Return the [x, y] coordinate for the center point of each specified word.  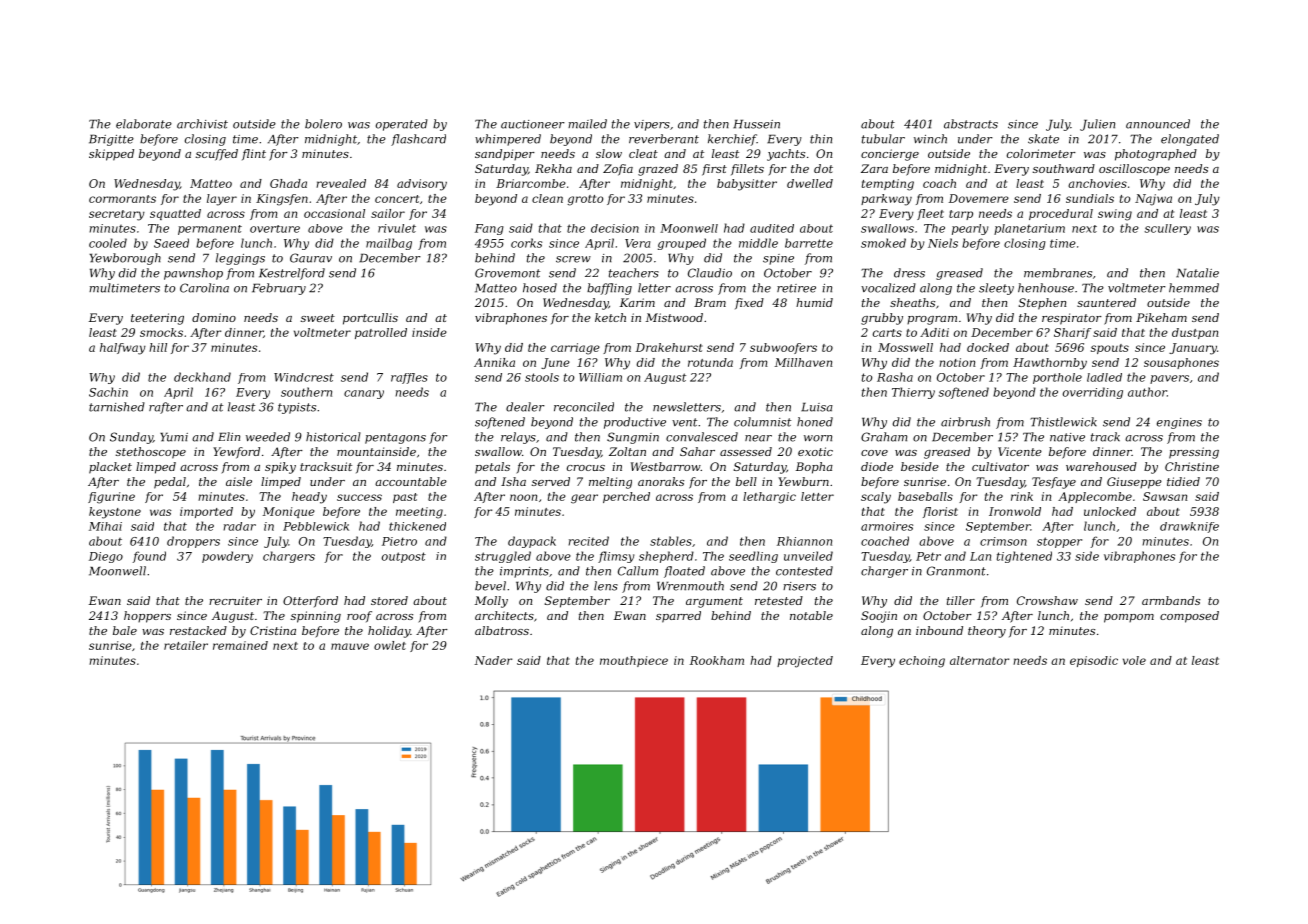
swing [1115, 215]
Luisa [817, 407]
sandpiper [505, 155]
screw [573, 259]
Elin [229, 436]
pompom [1129, 618]
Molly [491, 602]
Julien [1097, 125]
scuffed [217, 155]
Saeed [171, 243]
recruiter [235, 600]
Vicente [1020, 451]
